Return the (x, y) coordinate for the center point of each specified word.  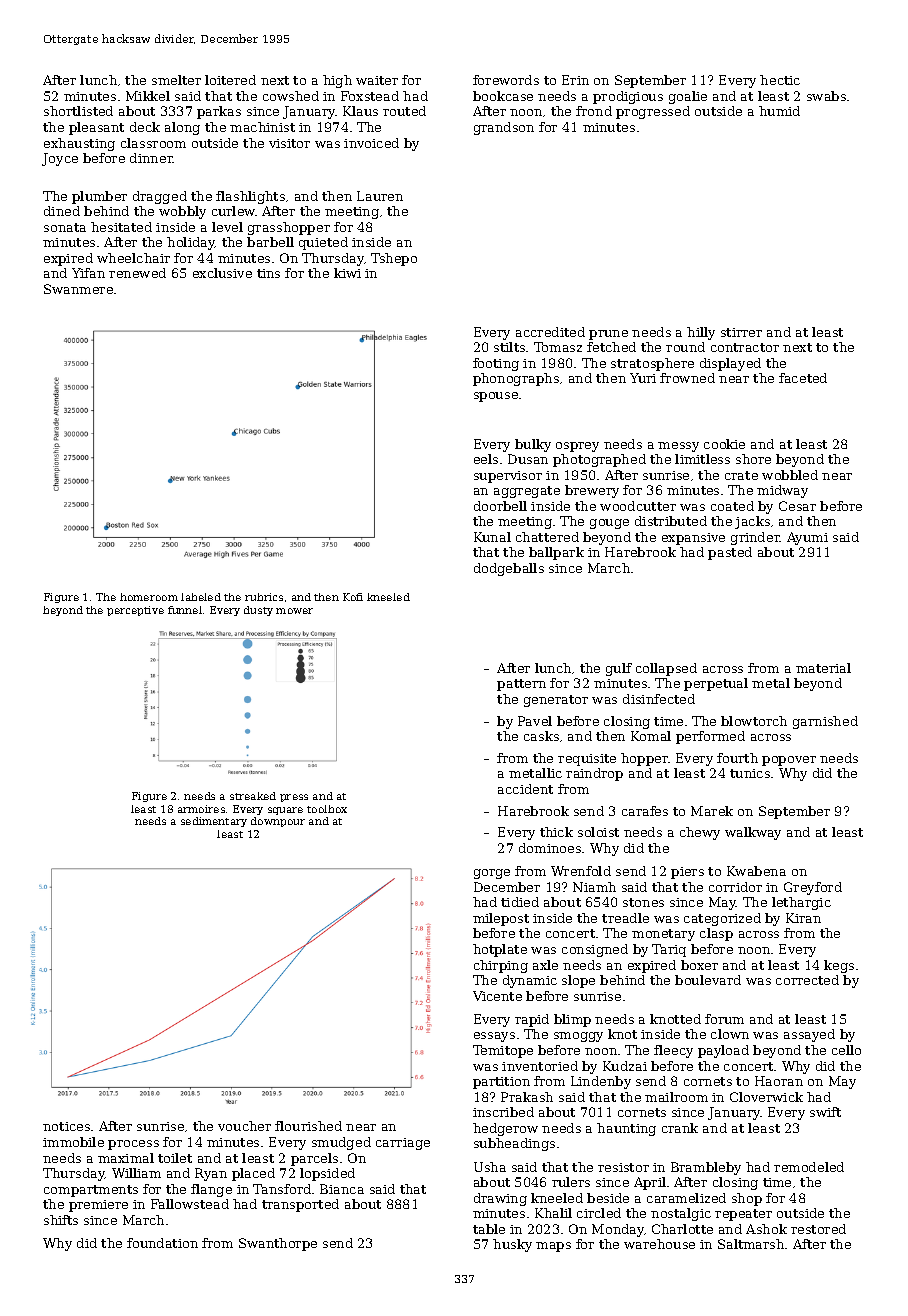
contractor (745, 347)
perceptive (135, 611)
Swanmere (78, 289)
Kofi (353, 597)
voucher (244, 1126)
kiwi (347, 273)
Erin (575, 80)
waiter (377, 80)
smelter (176, 80)
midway (782, 491)
